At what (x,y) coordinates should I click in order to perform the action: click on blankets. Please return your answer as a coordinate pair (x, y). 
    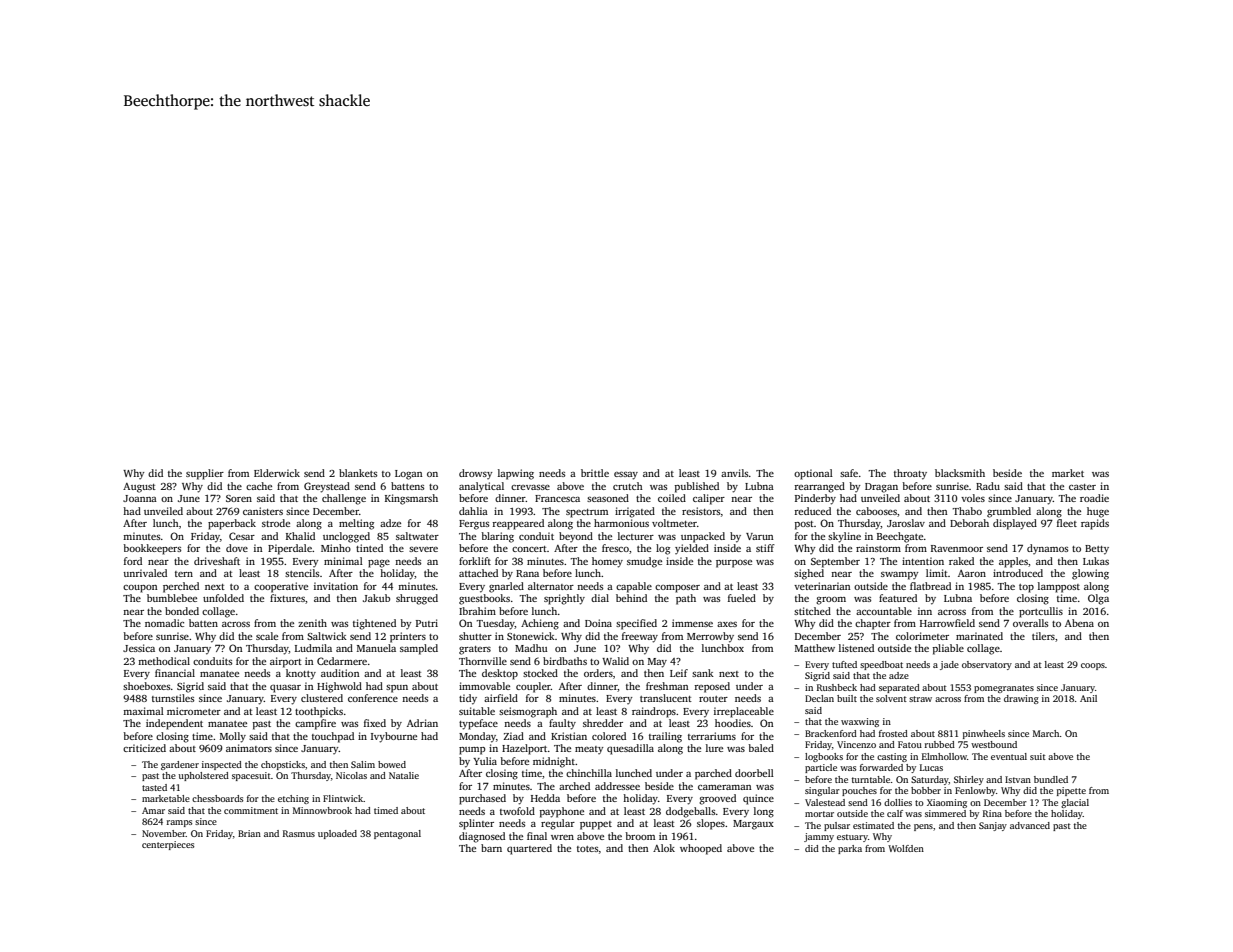
    Looking at the image, I should click on (358, 473).
